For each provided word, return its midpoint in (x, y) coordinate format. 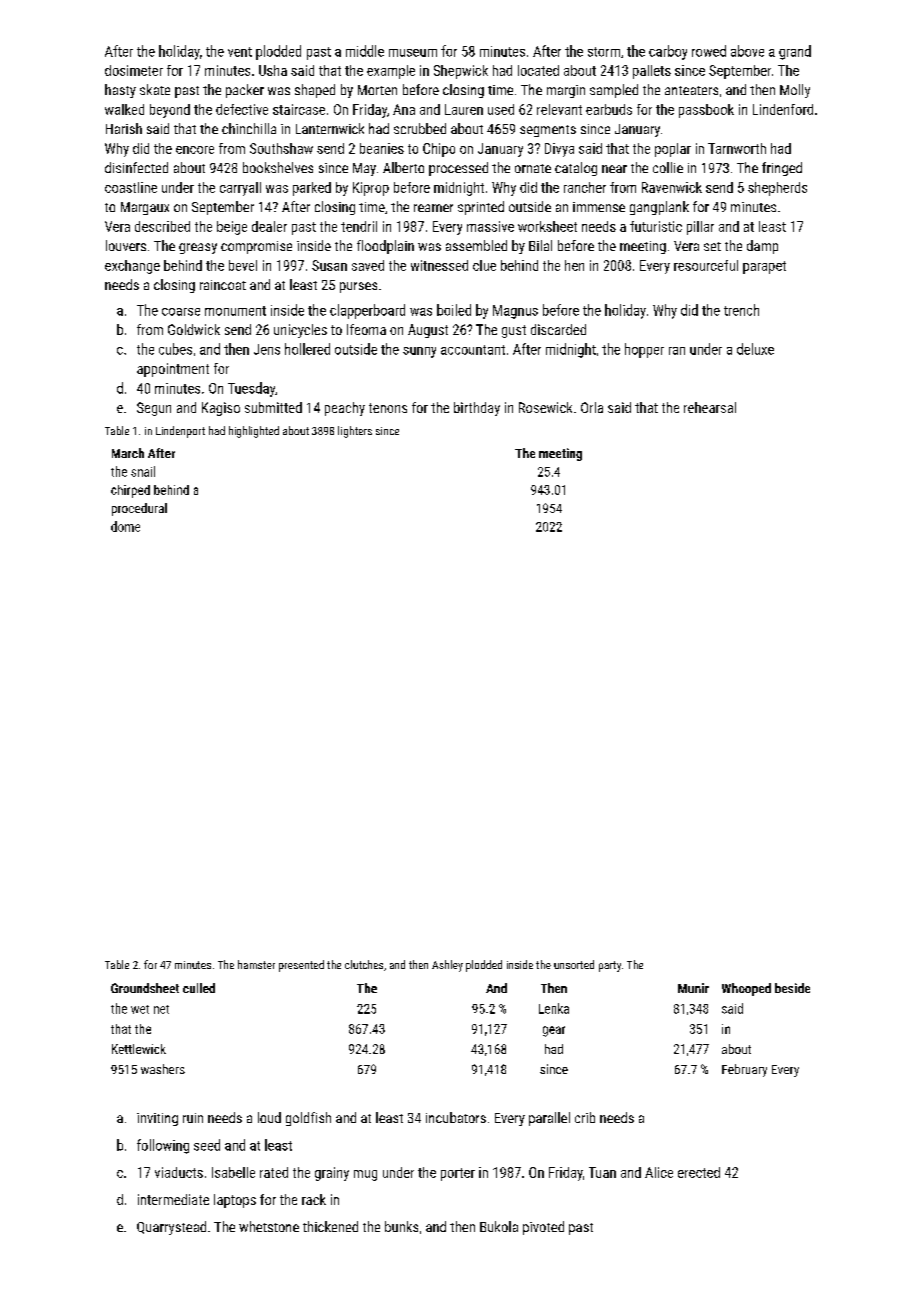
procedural (139, 509)
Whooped (746, 989)
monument (235, 311)
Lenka (554, 1008)
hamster (256, 964)
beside (792, 988)
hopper (644, 350)
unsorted (574, 964)
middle (365, 51)
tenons (388, 408)
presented (301, 966)
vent (240, 52)
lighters (355, 432)
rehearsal (710, 407)
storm (604, 52)
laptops (235, 1201)
